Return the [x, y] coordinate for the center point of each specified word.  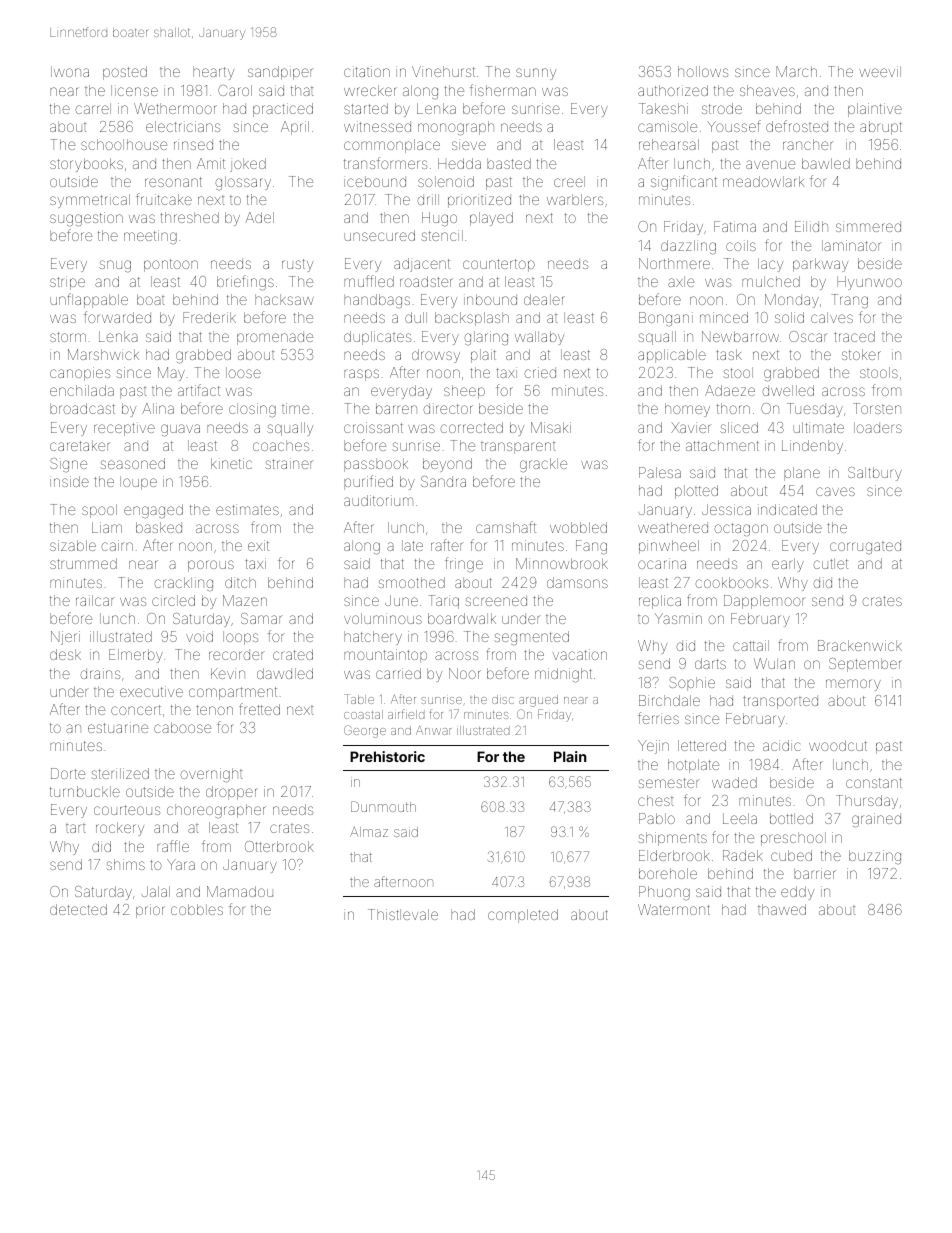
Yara [181, 864]
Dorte [68, 773]
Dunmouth [383, 806]
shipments [672, 839]
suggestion [86, 219]
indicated [787, 509]
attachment [722, 445]
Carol [235, 90]
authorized [673, 90]
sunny [536, 74]
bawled [826, 163]
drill [428, 199]
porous [211, 566]
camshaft [506, 527]
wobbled [578, 527]
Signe [68, 465]
